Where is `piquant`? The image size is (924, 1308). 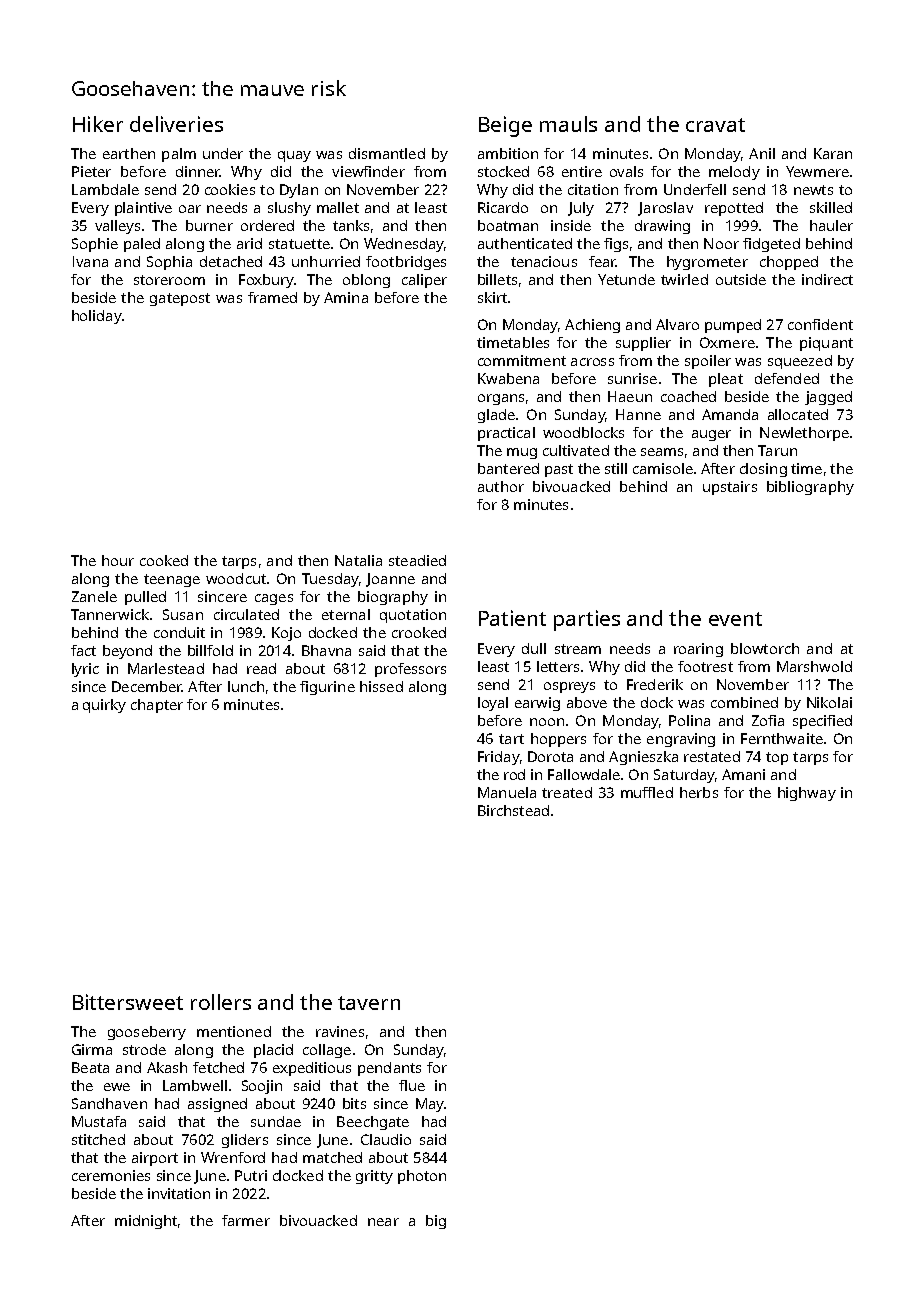
piquant is located at coordinates (826, 344).
